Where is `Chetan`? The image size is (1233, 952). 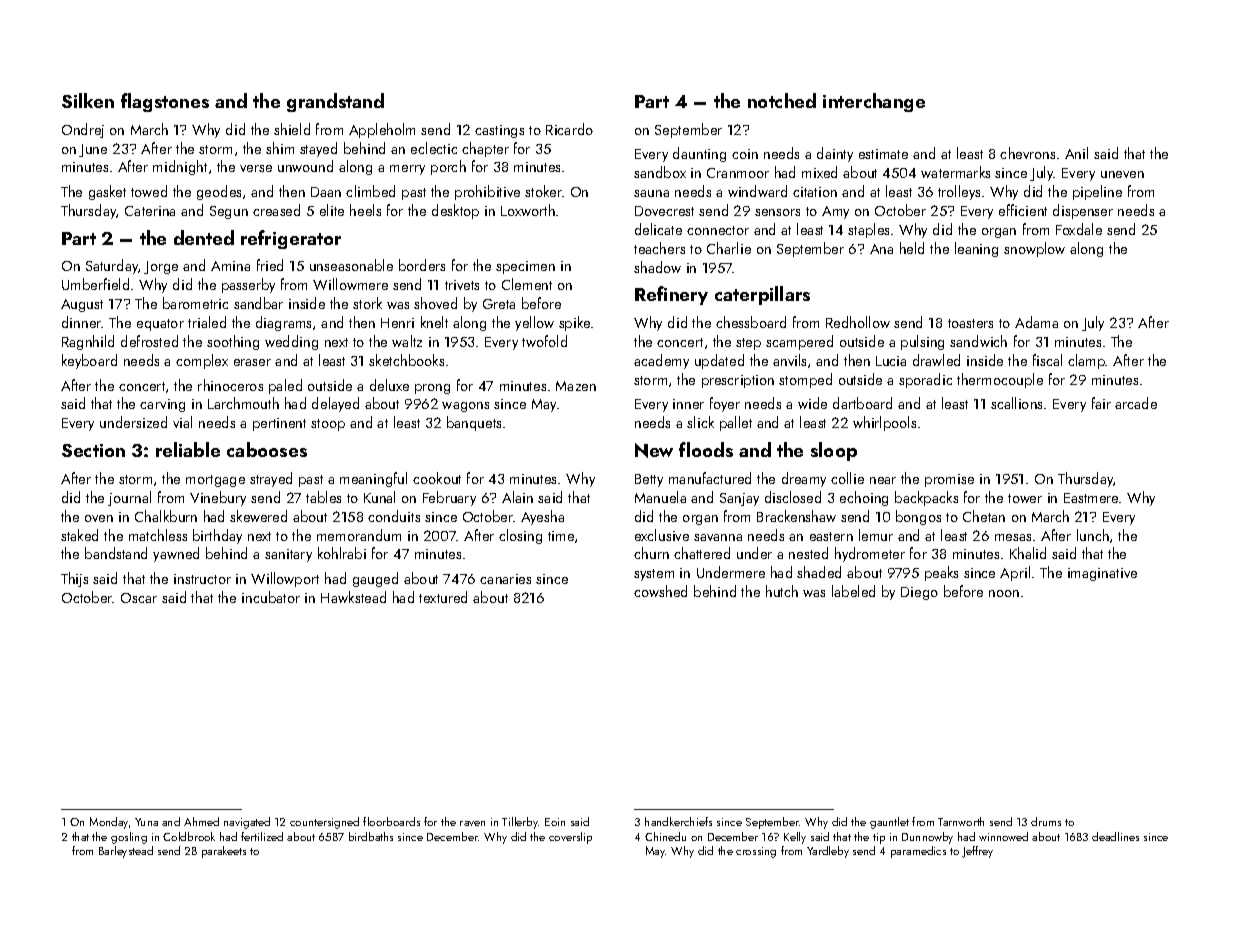 Chetan is located at coordinates (984, 516).
